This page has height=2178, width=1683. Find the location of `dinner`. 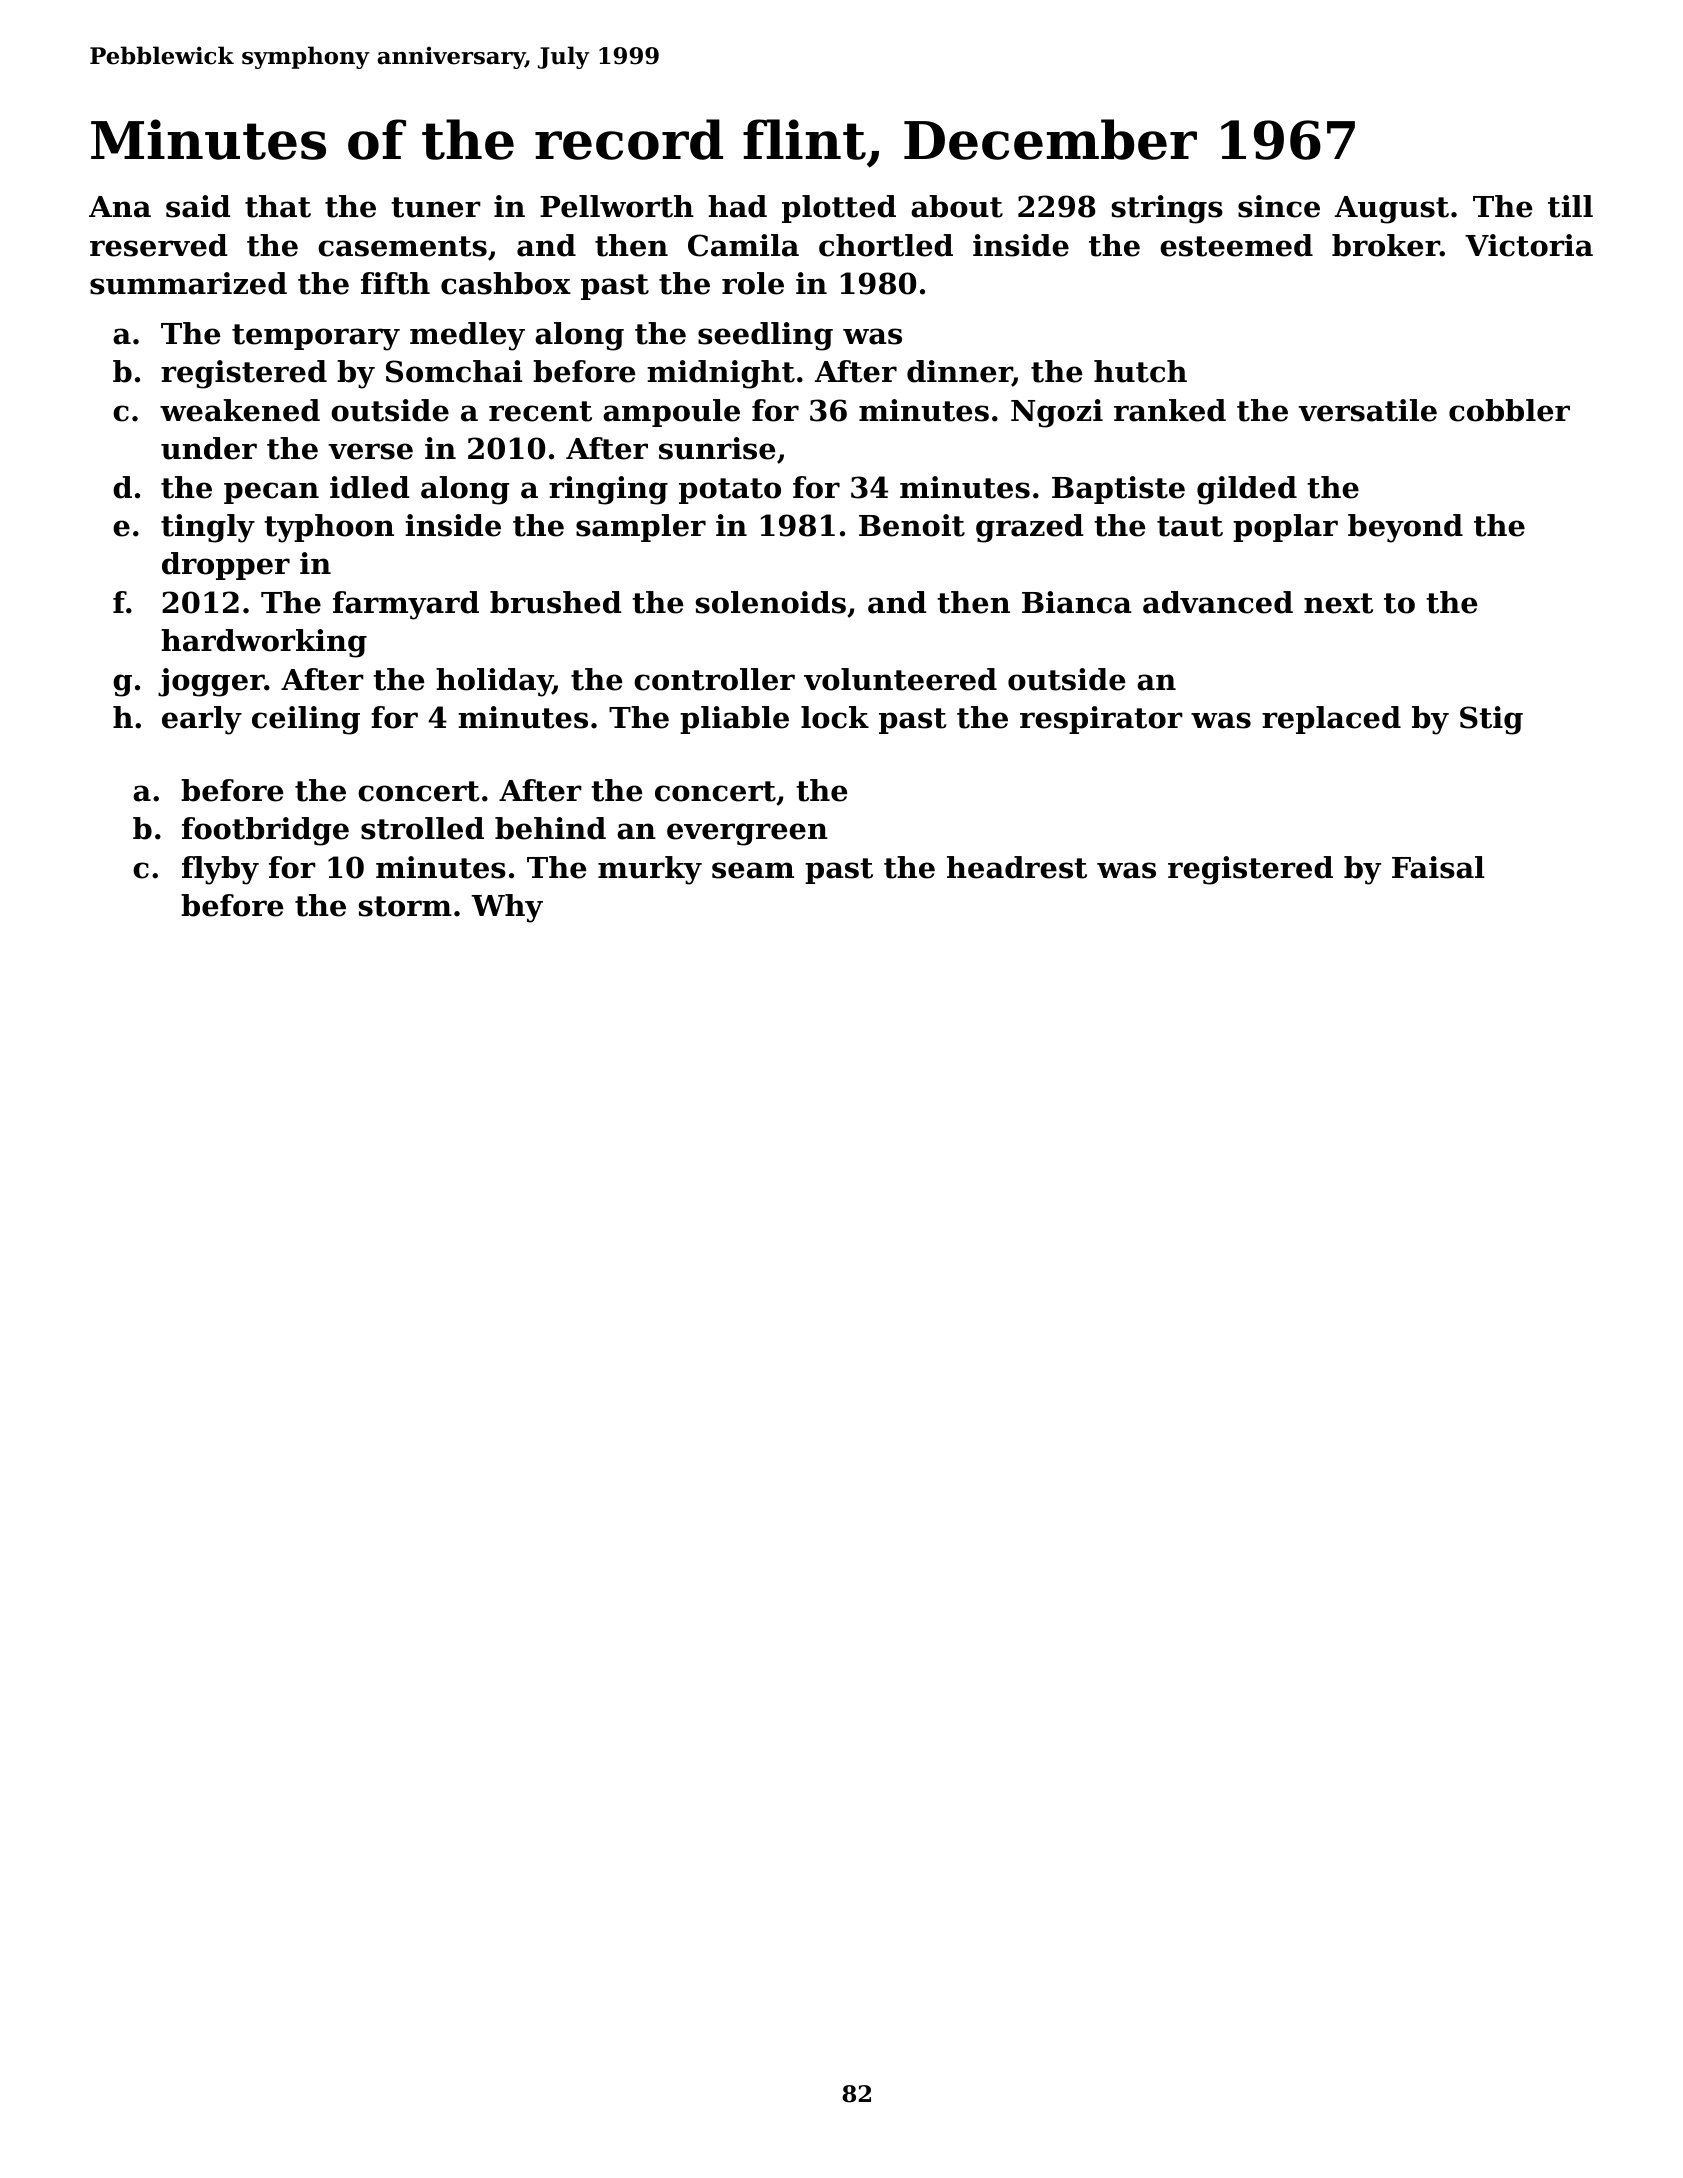

dinner is located at coordinates (959, 373).
